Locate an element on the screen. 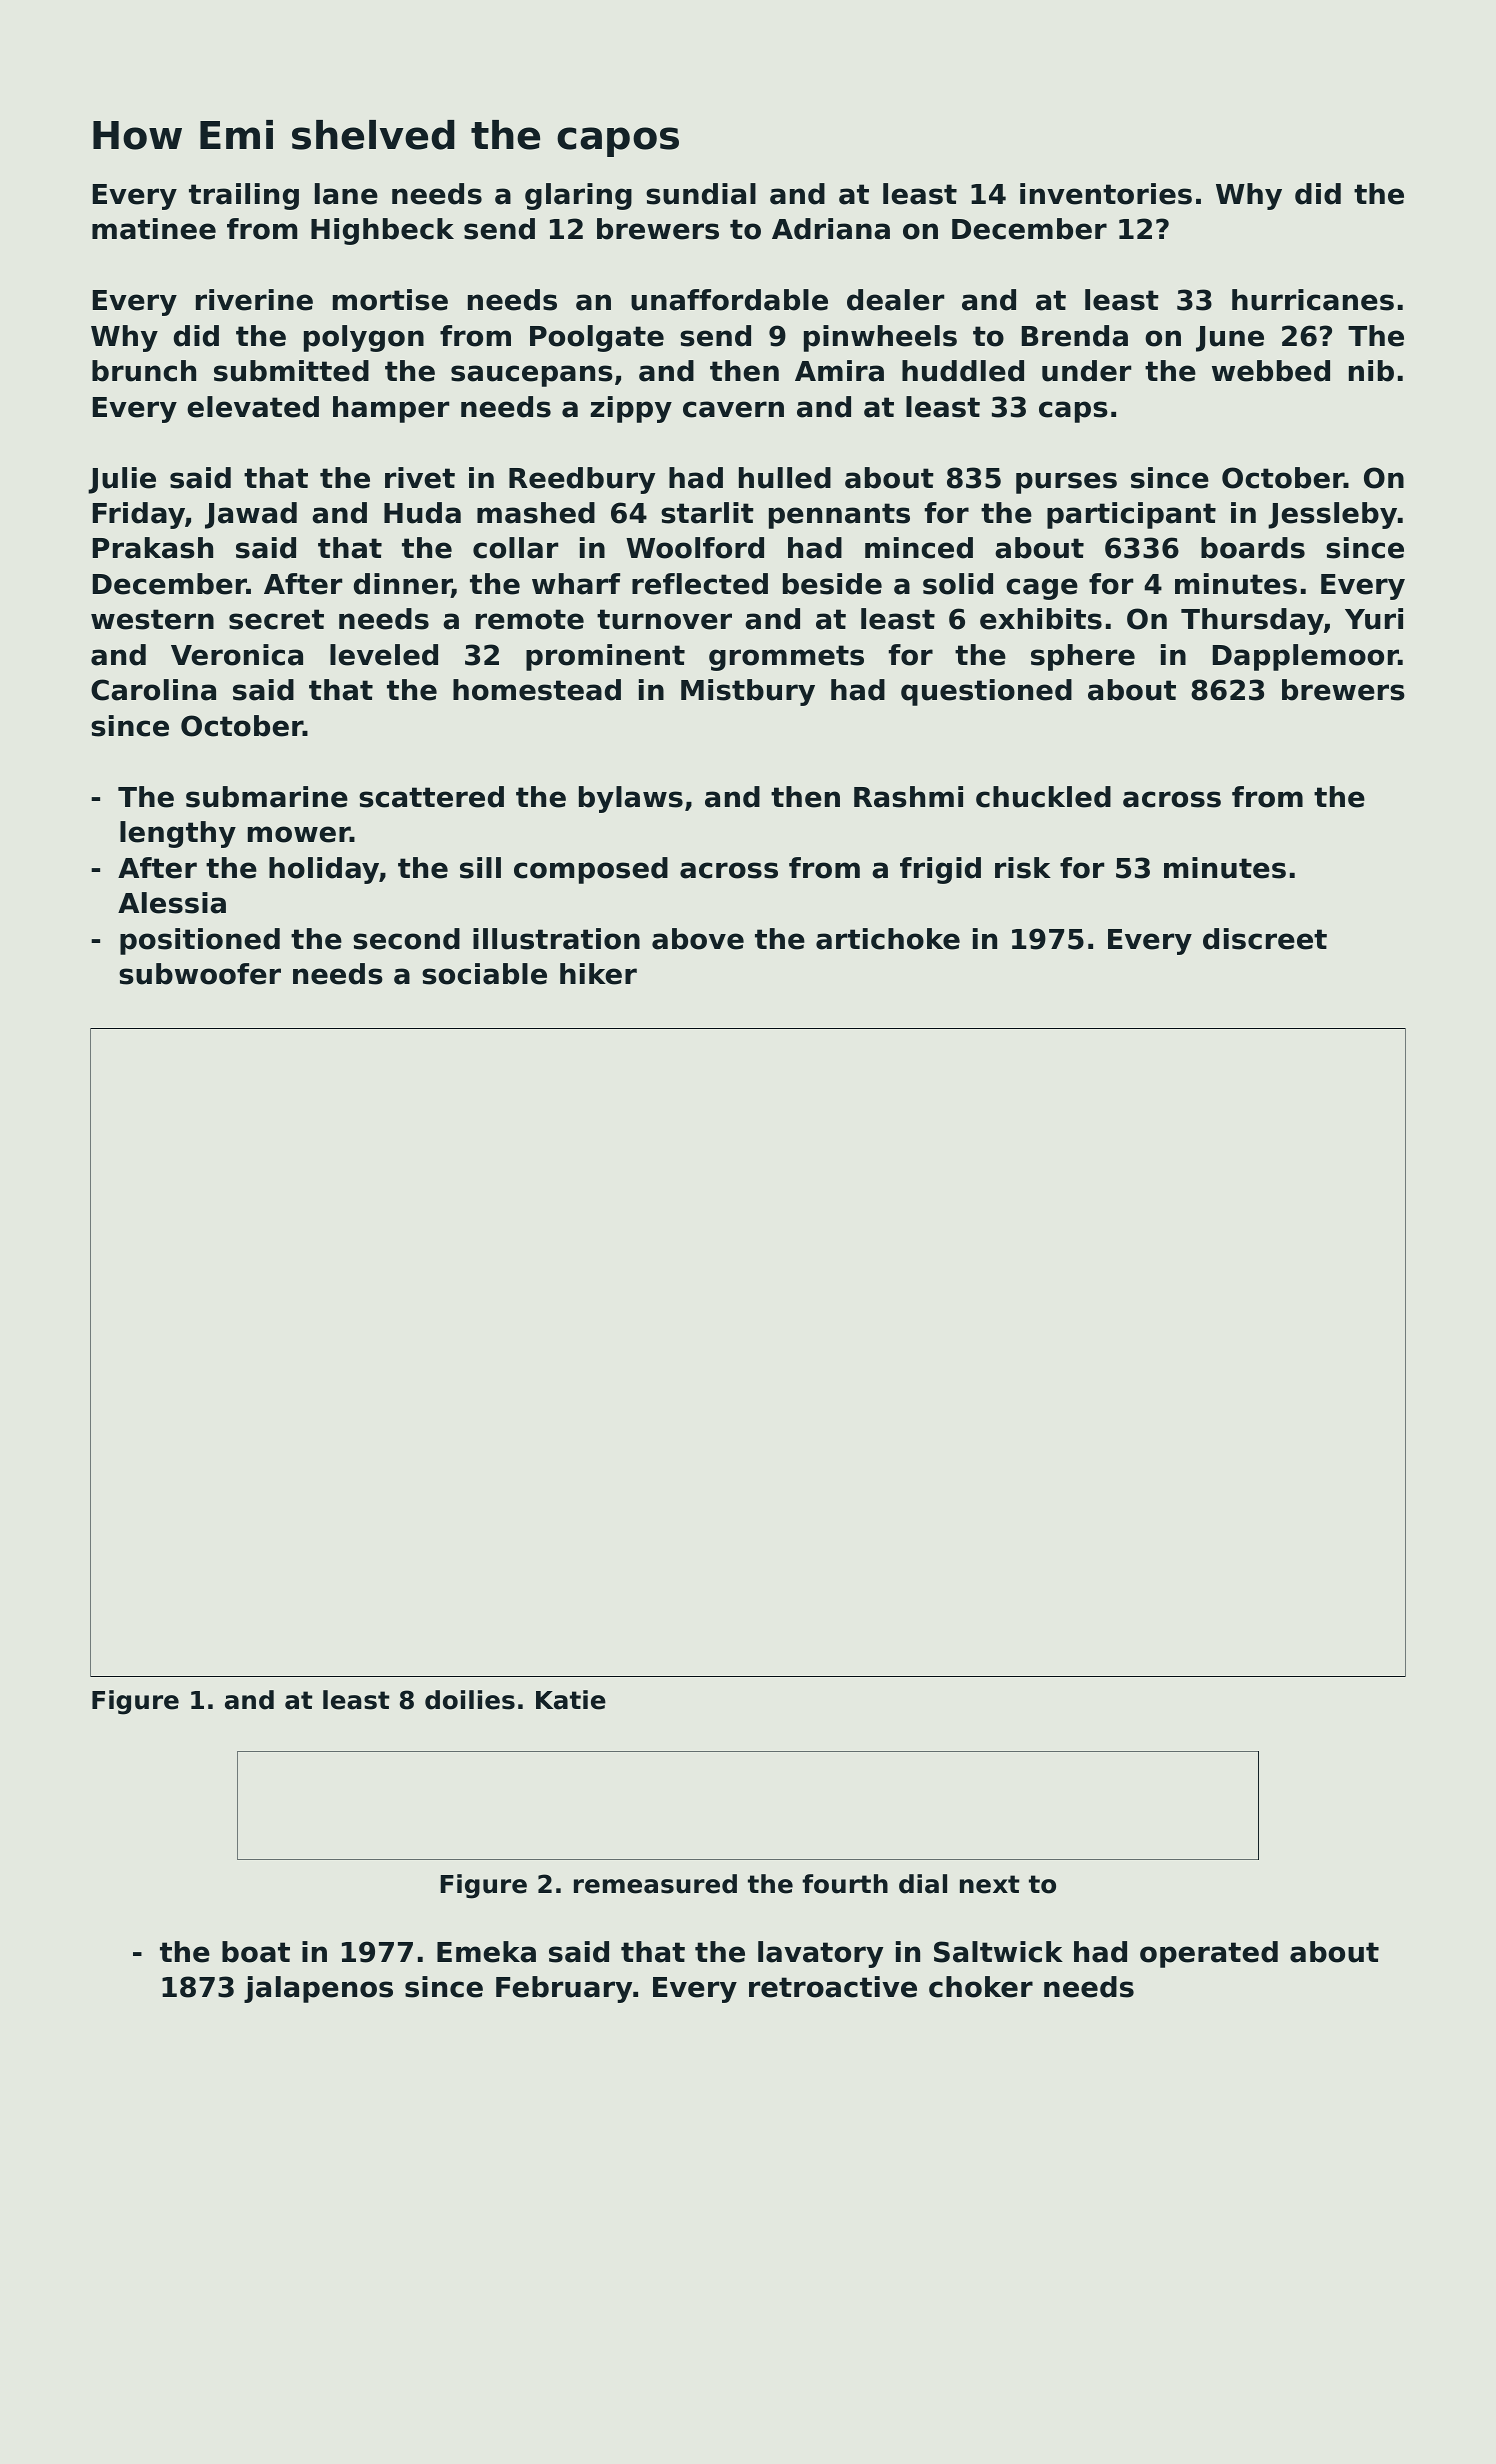 The image size is (1496, 2464). rivet is located at coordinates (420, 478).
